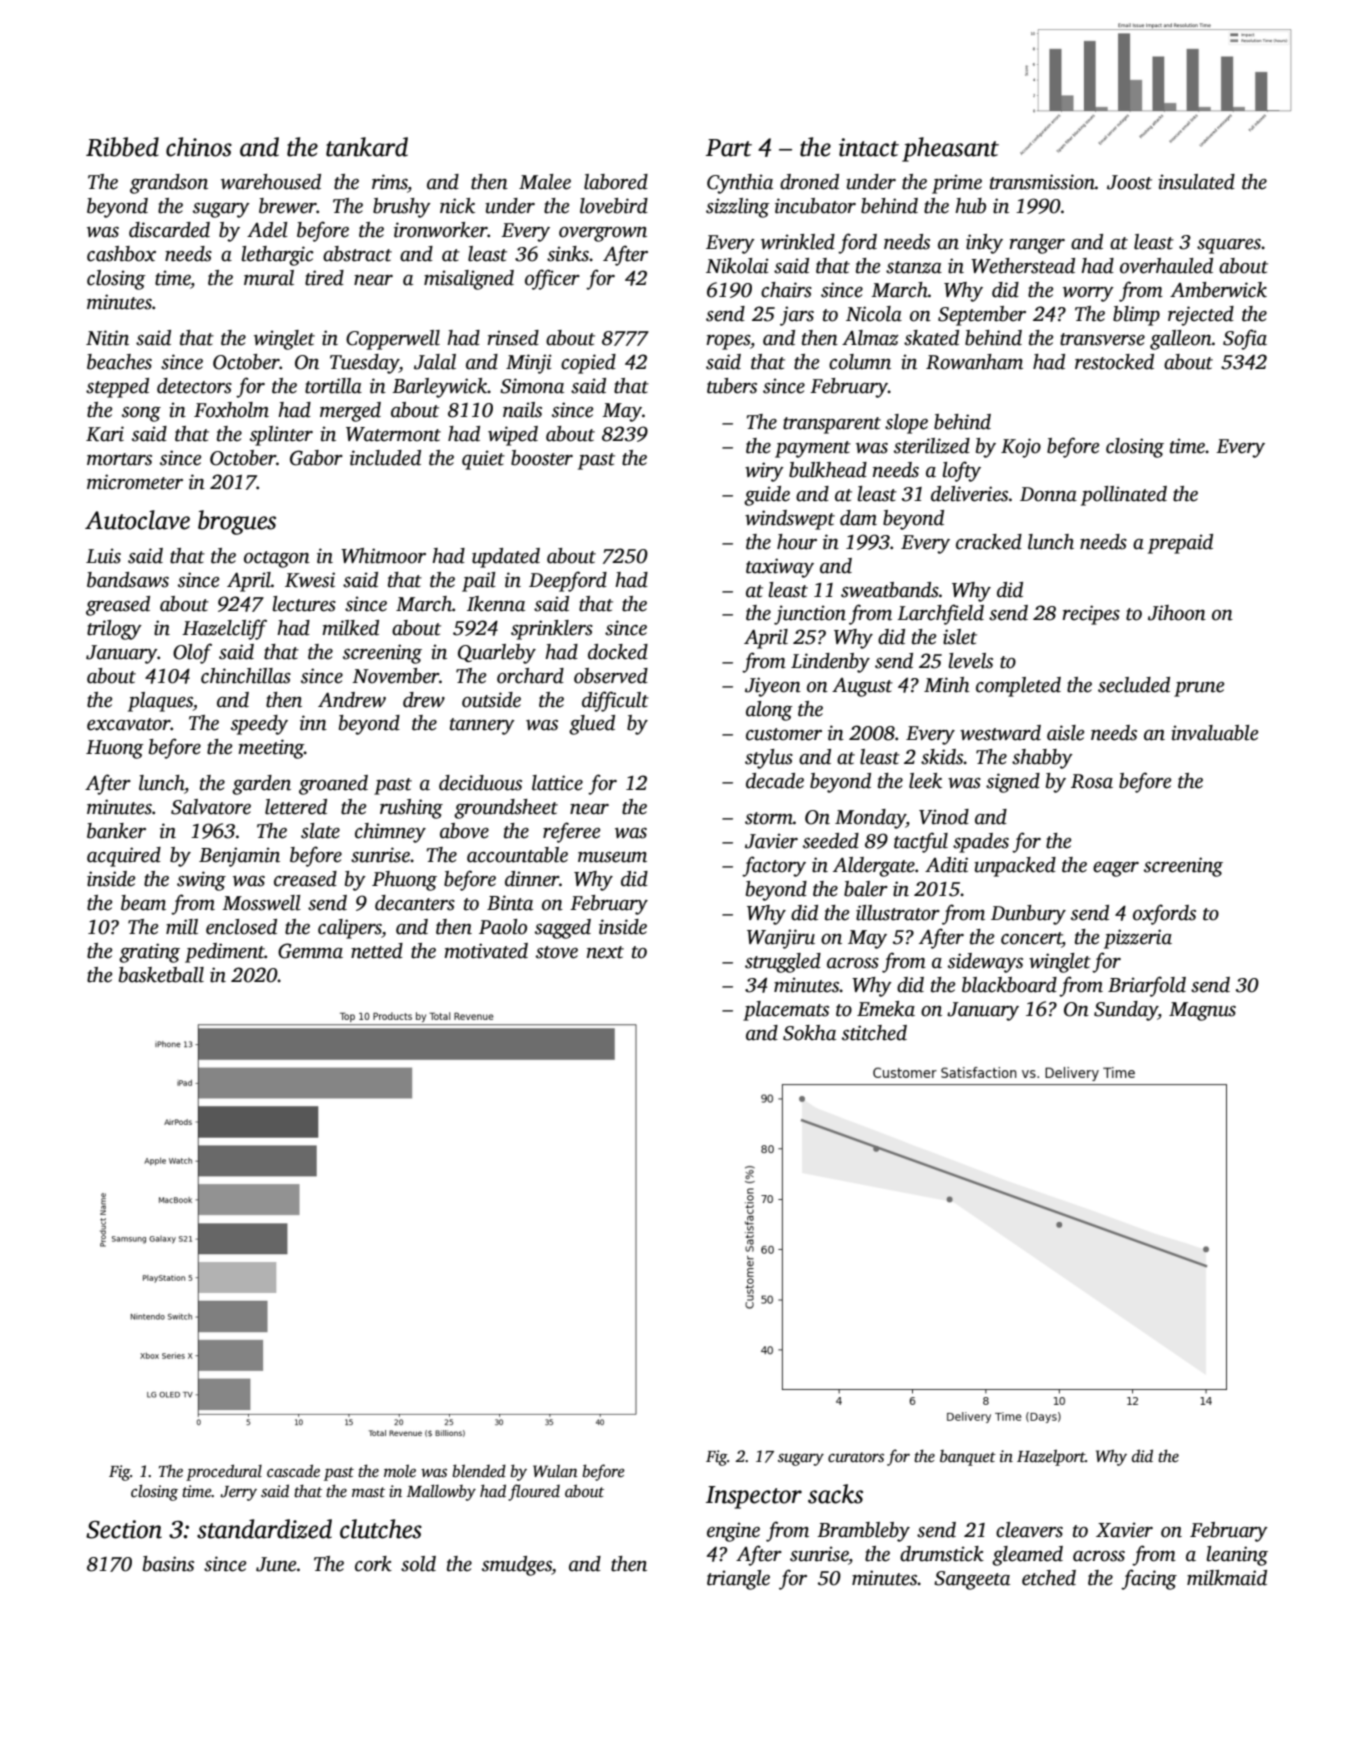  What do you see at coordinates (293, 1471) in the screenshot?
I see `cascade` at bounding box center [293, 1471].
